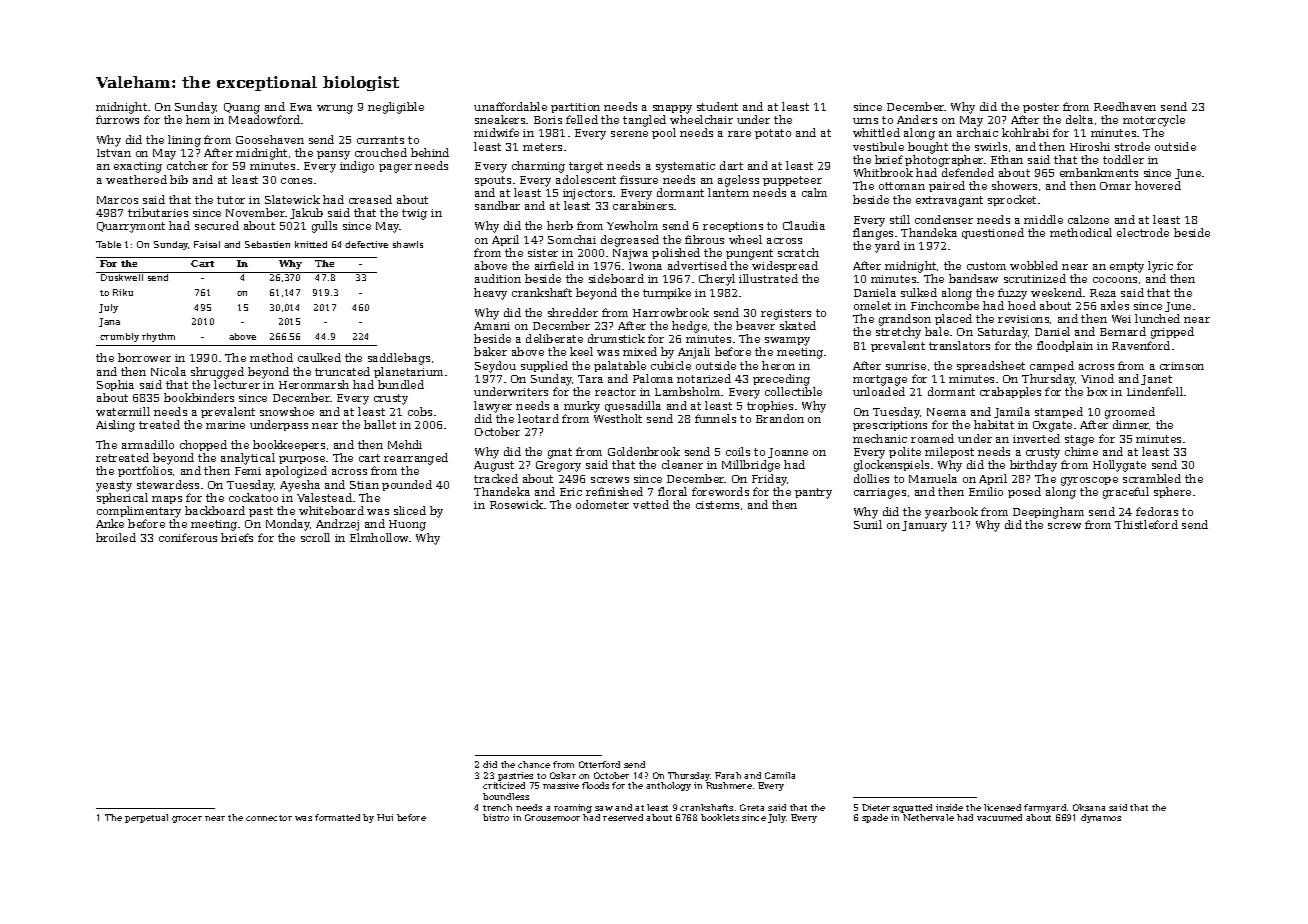 The height and width of the screenshot is (924, 1308). I want to click on perpetual, so click(146, 818).
